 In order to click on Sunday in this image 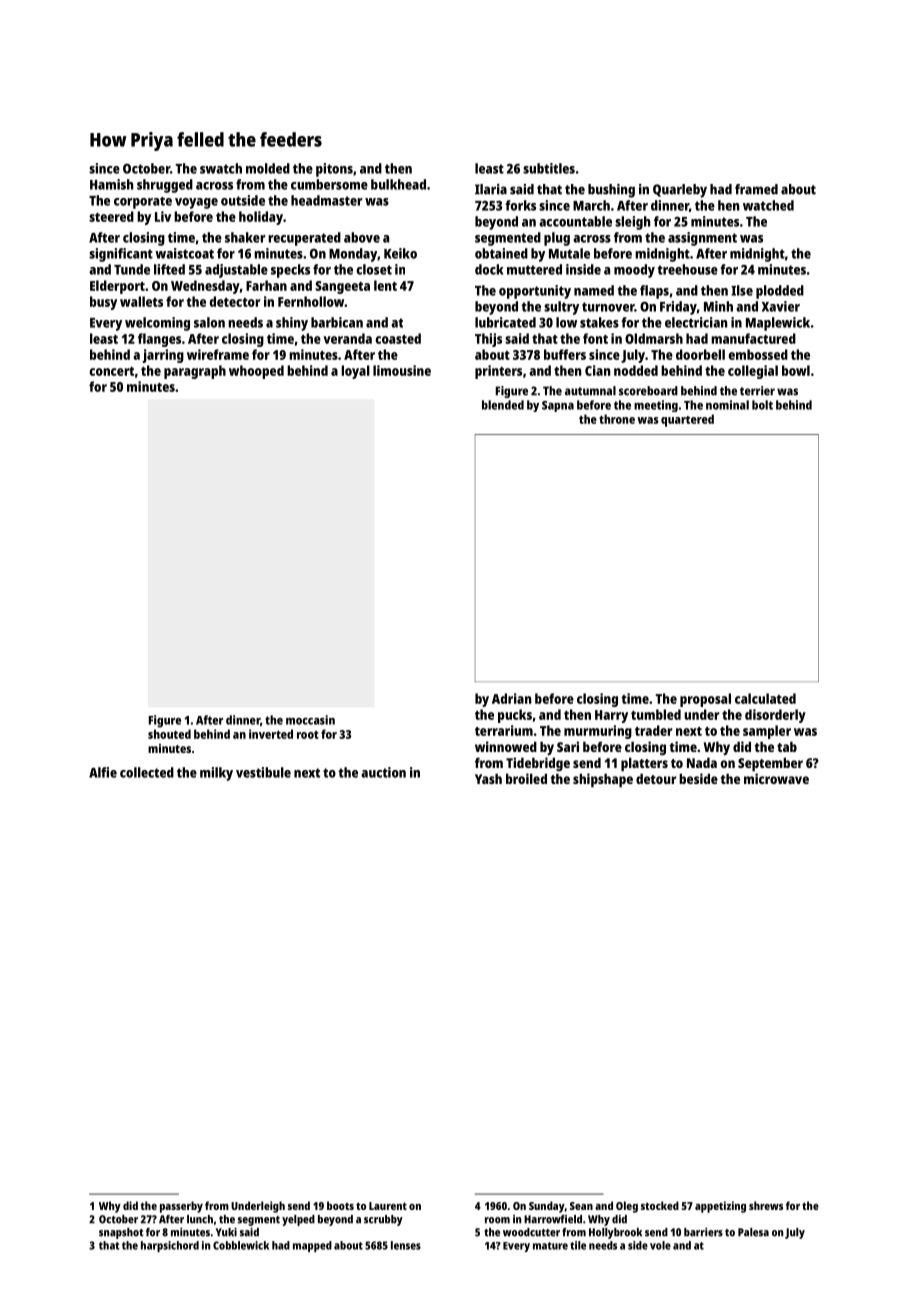, I will do `click(547, 1207)`.
